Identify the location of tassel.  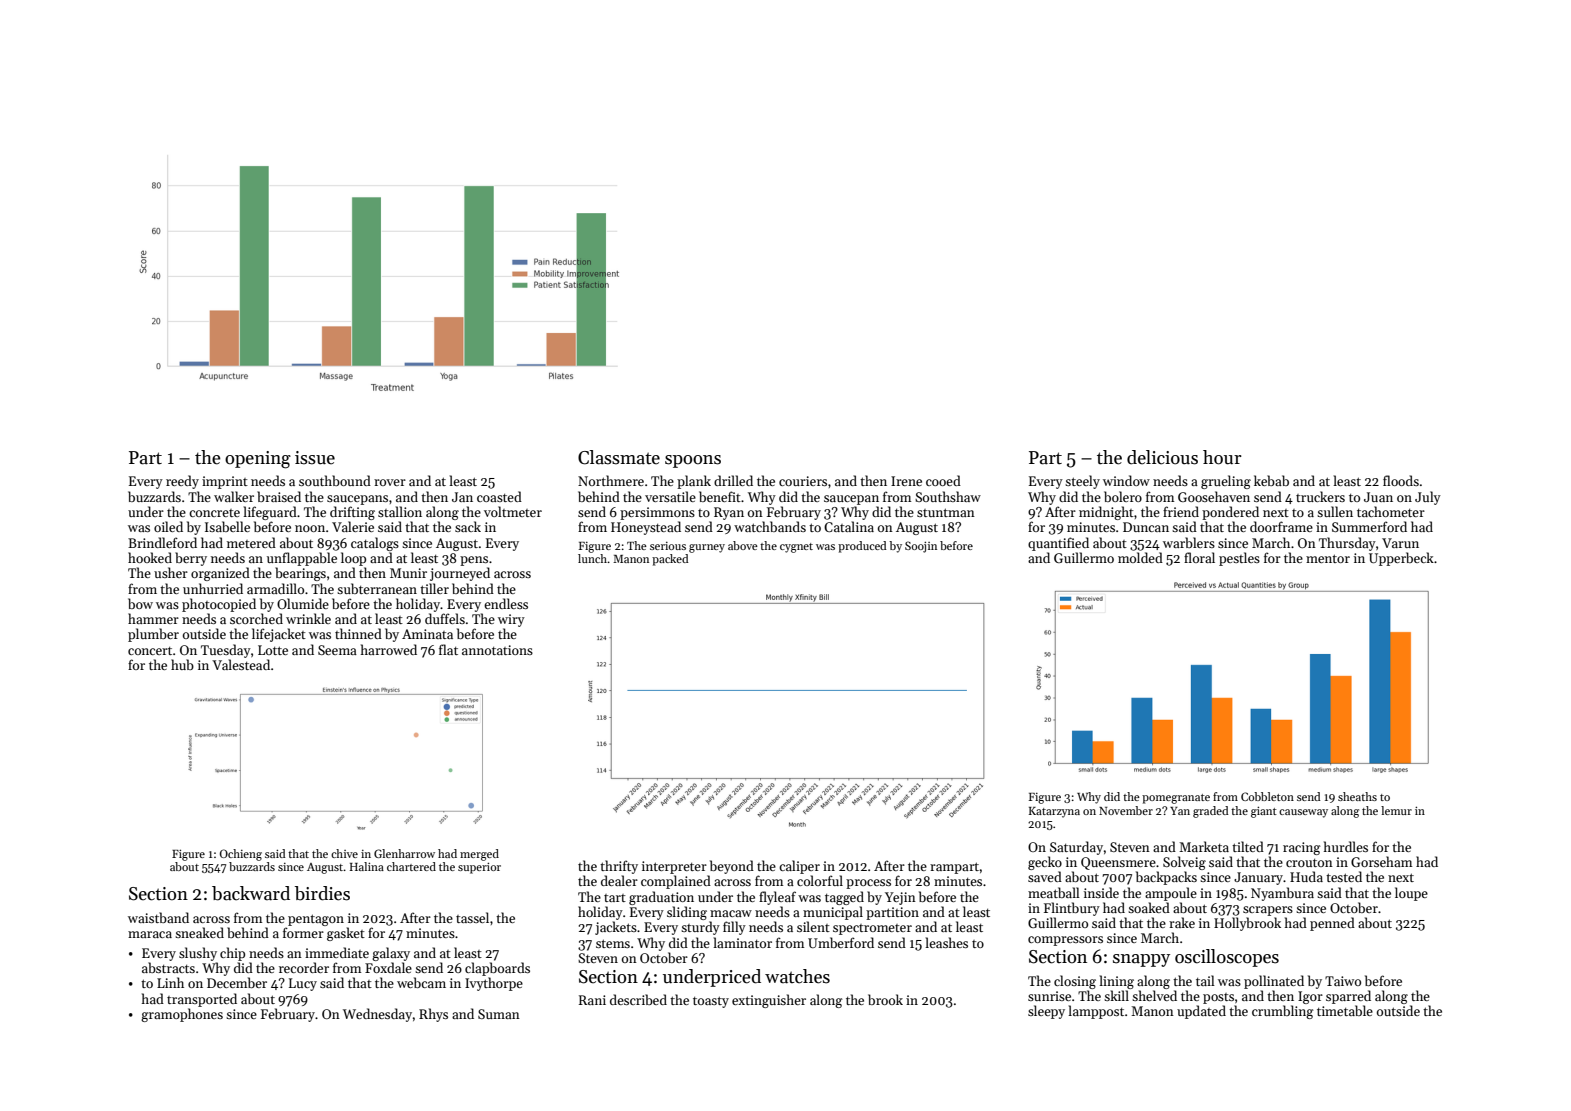
(472, 917).
